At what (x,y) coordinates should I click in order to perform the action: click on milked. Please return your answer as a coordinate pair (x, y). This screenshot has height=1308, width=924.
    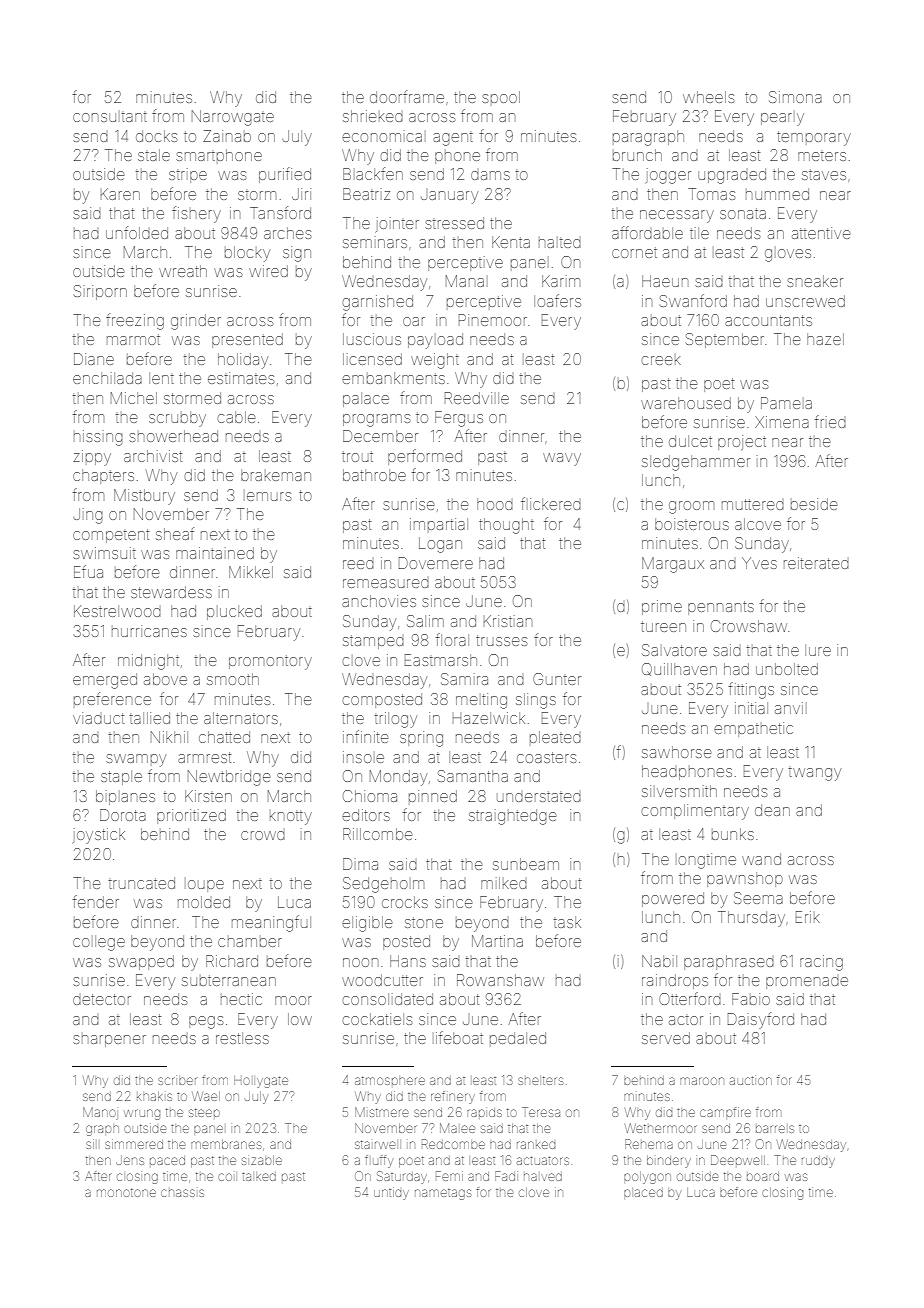
    Looking at the image, I should click on (504, 883).
